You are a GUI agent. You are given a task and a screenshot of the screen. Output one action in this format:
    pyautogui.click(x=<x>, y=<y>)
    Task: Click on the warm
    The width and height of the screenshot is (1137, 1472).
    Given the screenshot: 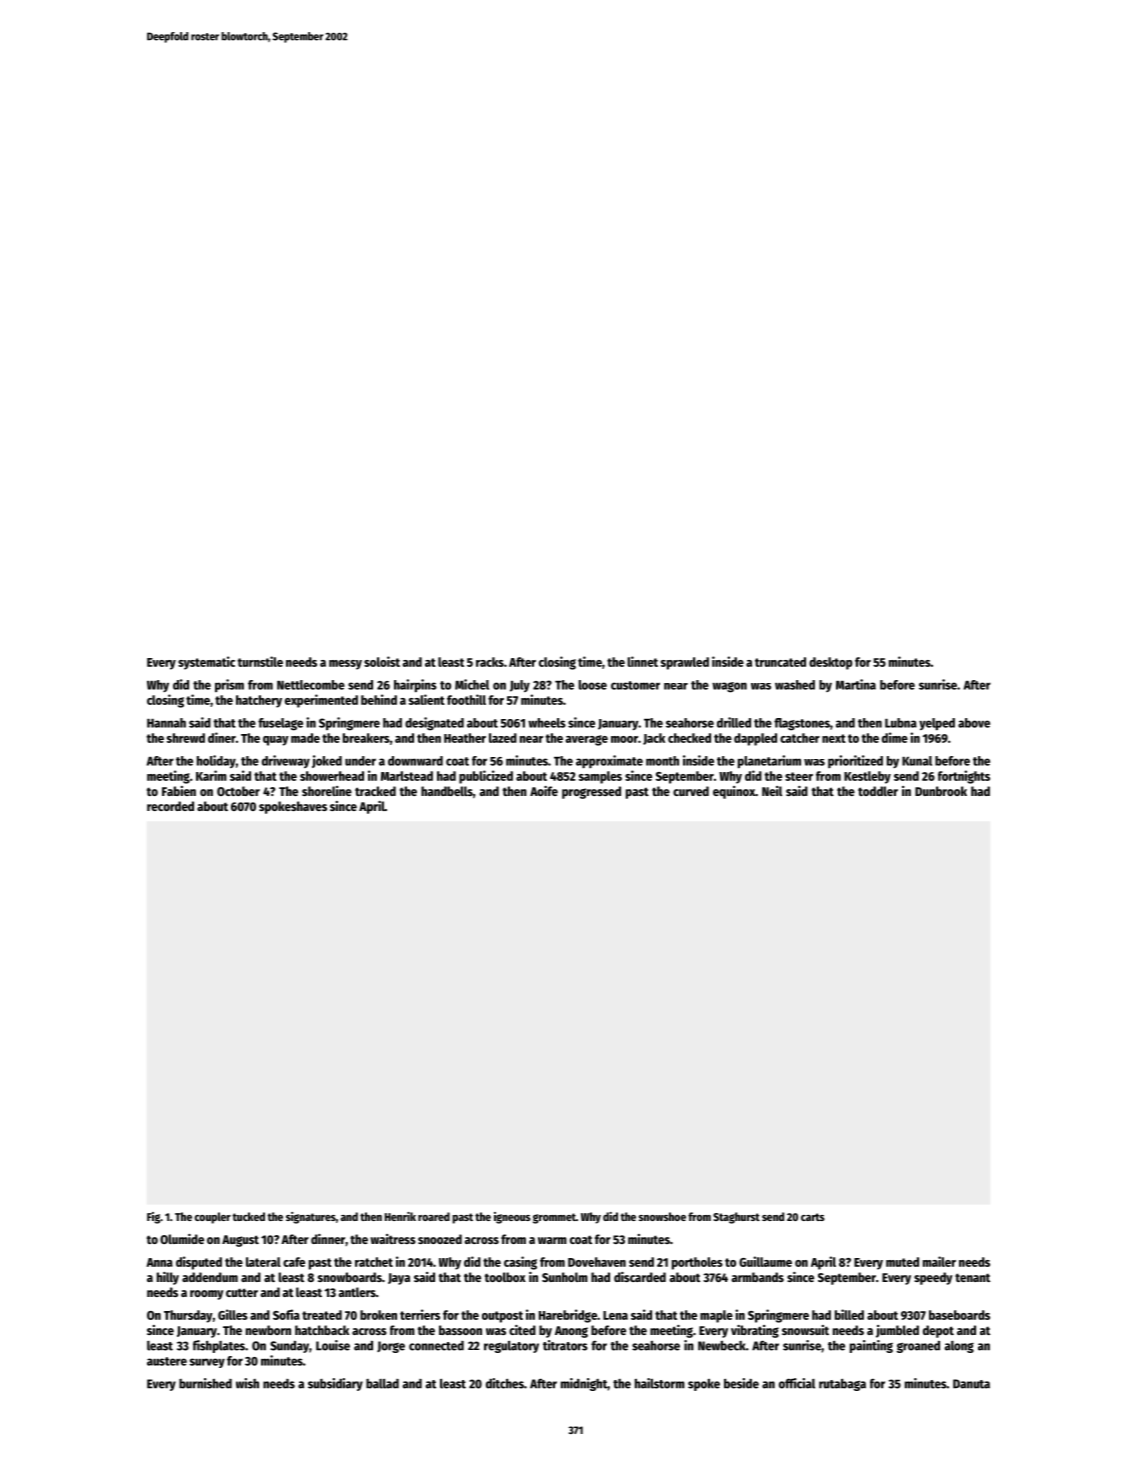 What is the action you would take?
    pyautogui.click(x=552, y=1240)
